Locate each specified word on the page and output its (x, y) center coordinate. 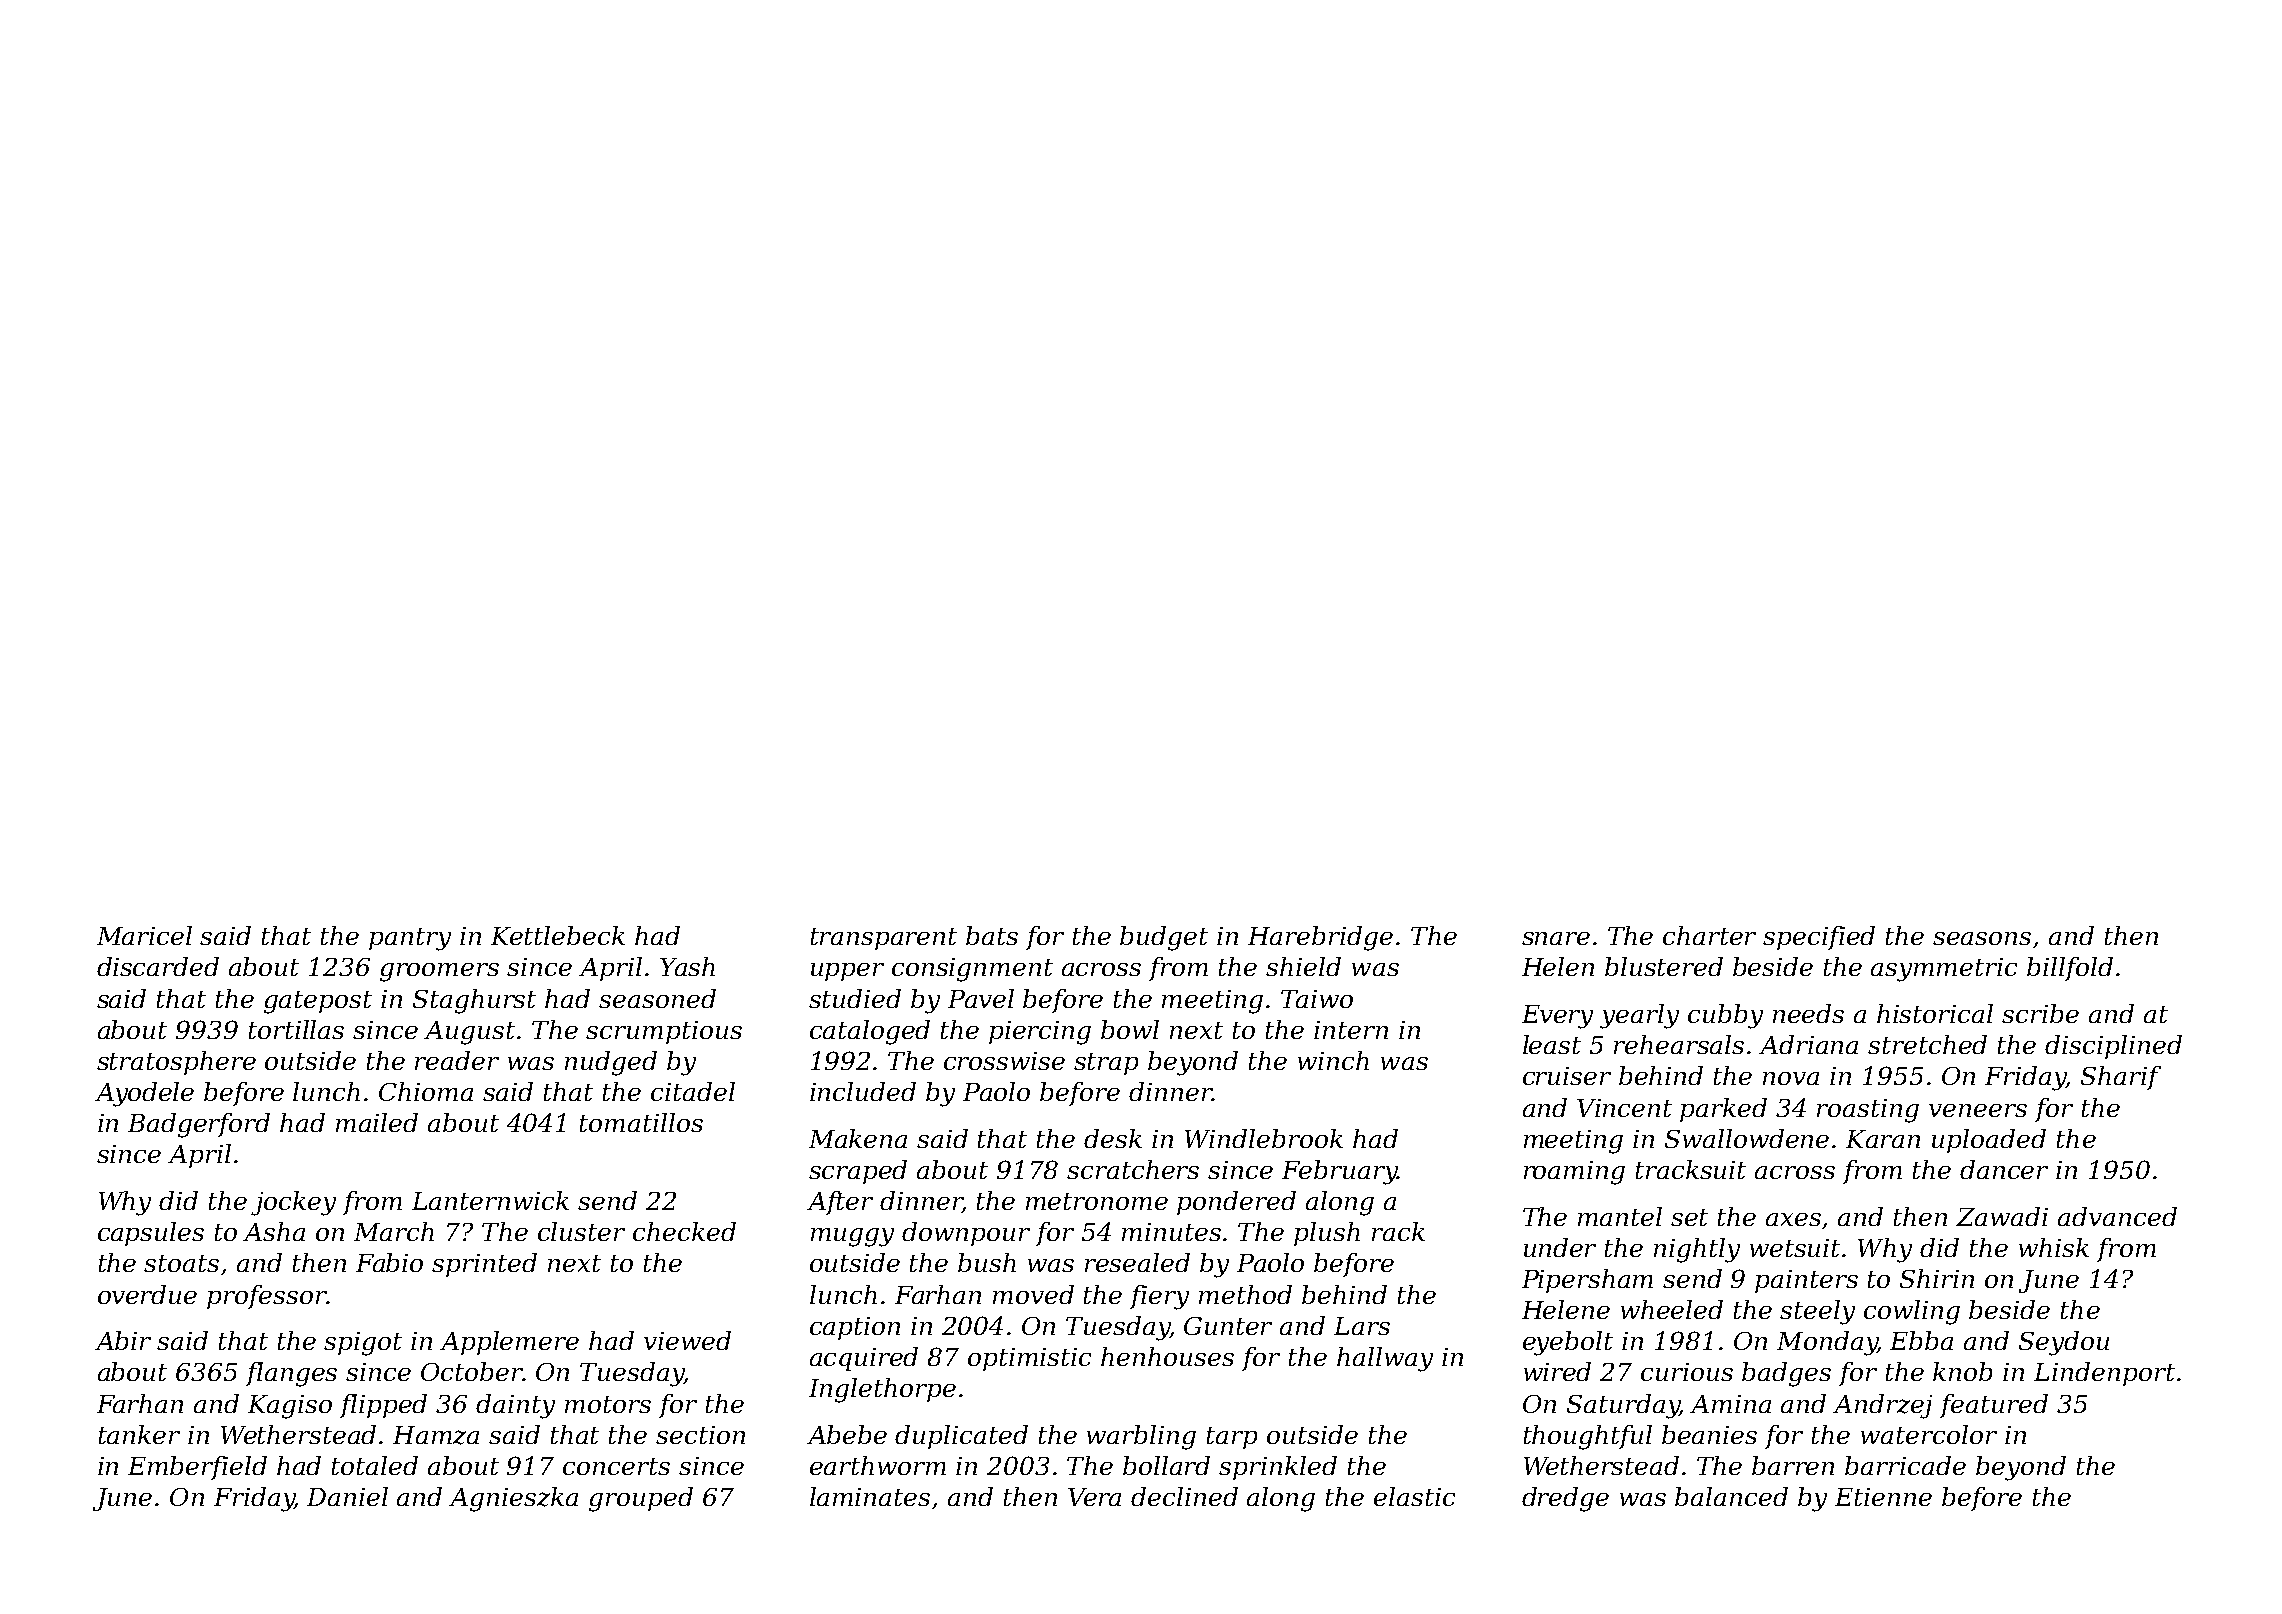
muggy (852, 1237)
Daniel (347, 1496)
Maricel (144, 935)
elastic (1414, 1496)
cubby (1725, 1016)
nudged (611, 1063)
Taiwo (1317, 999)
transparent (884, 939)
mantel (1620, 1216)
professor (267, 1297)
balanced (1731, 1496)
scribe (2040, 1013)
